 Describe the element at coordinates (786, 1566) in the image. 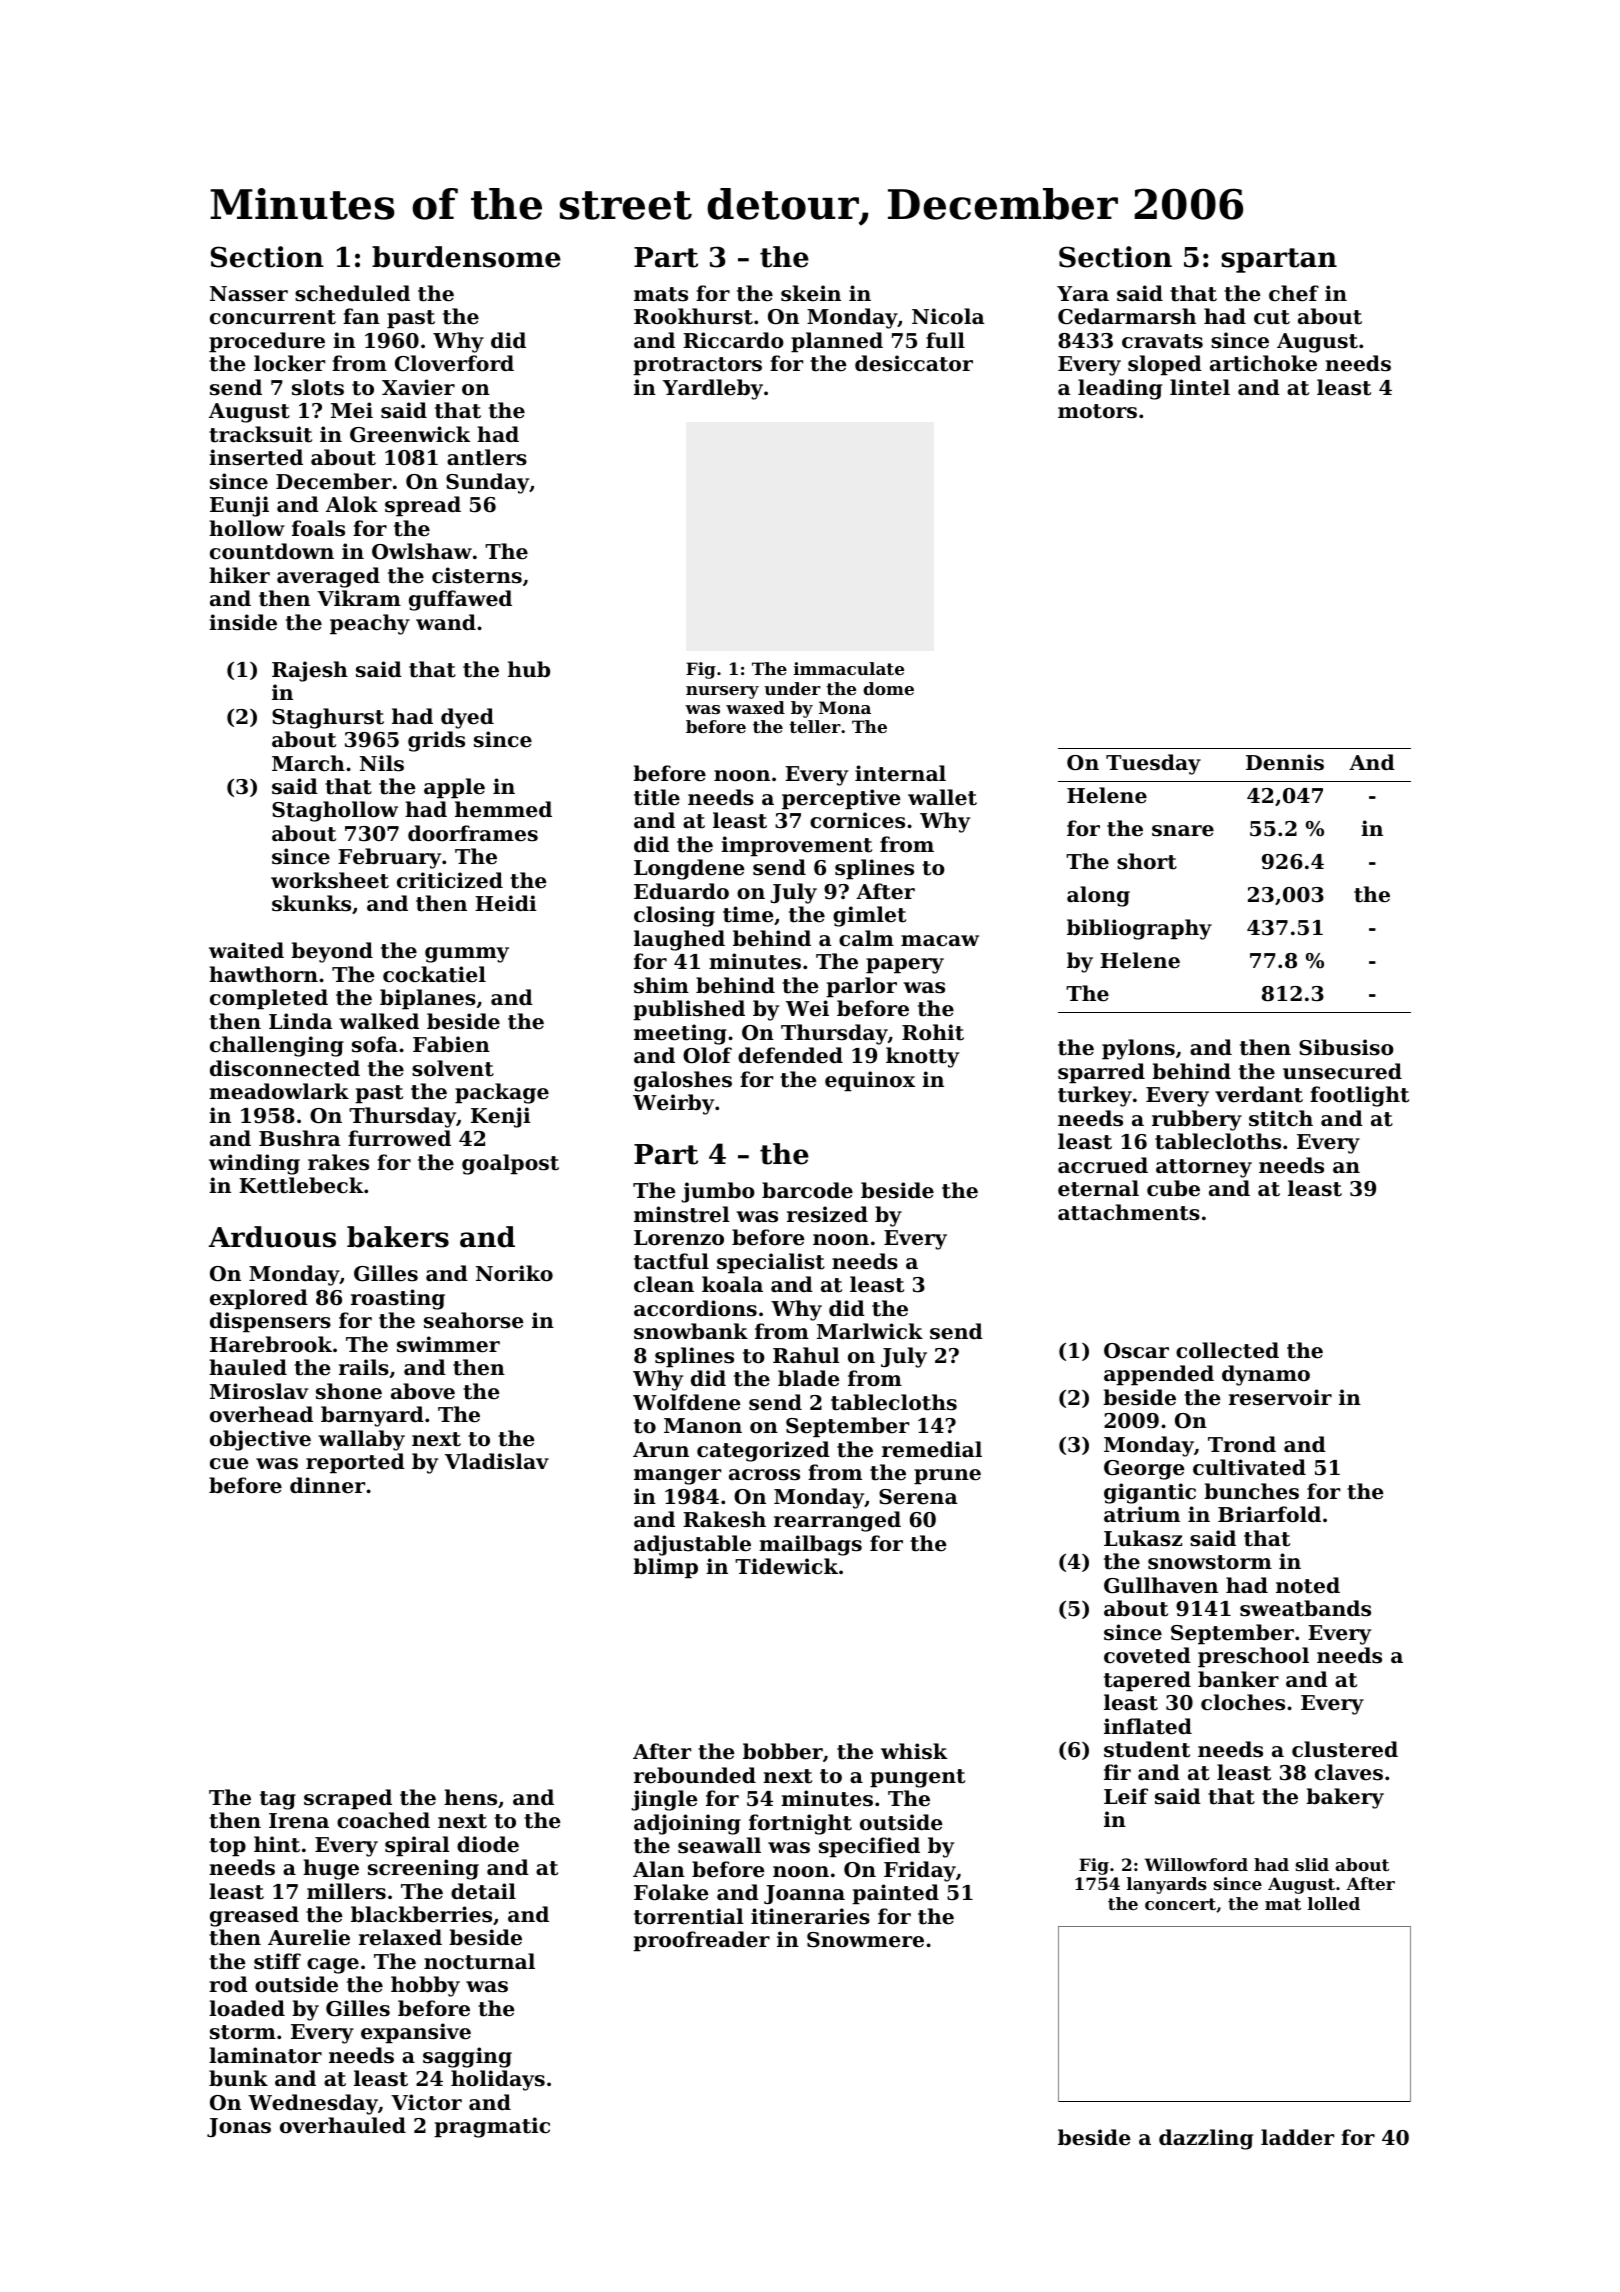

I see `Tidewick` at that location.
